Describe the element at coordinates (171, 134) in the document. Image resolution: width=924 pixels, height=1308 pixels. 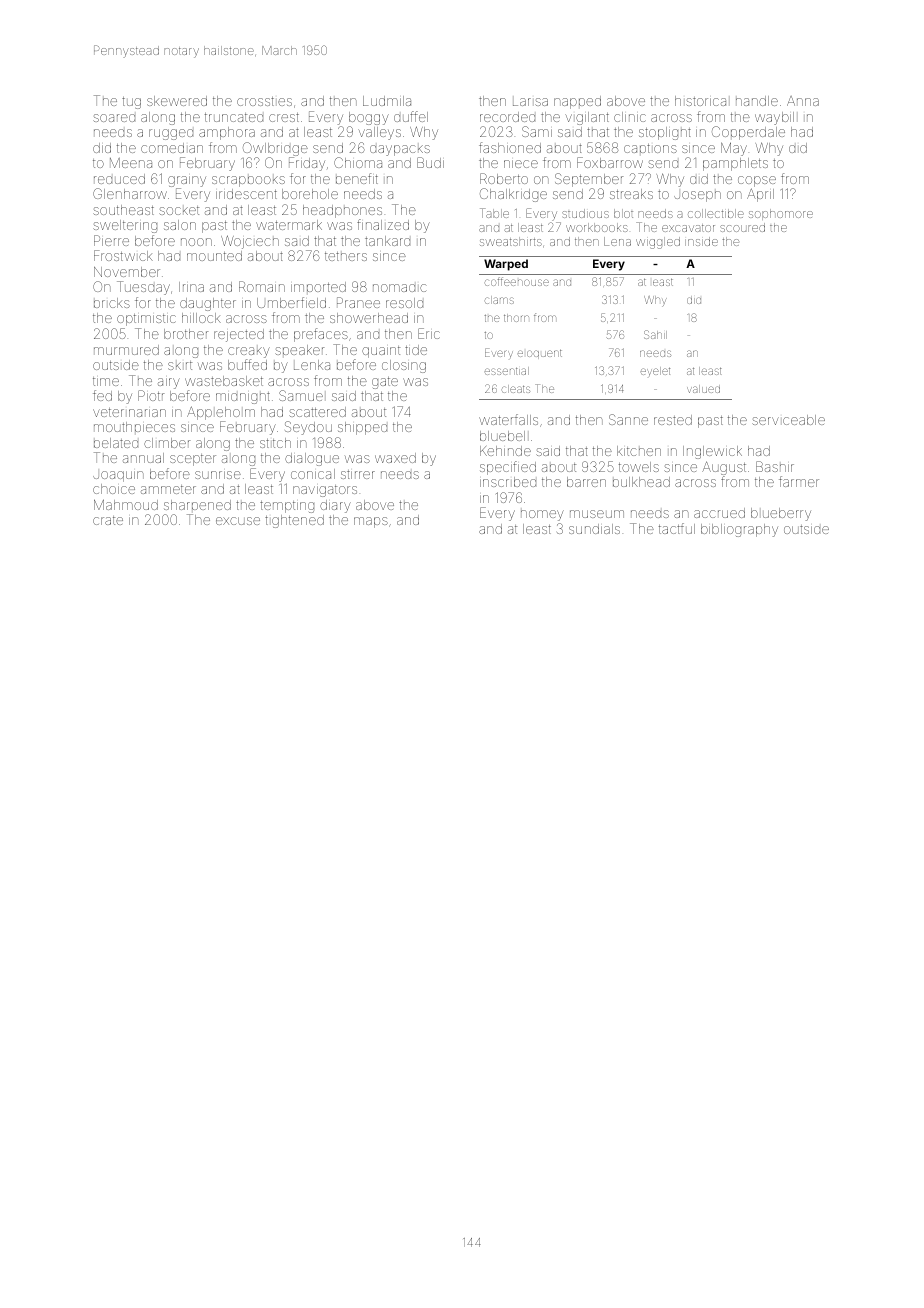
I see `rugged` at that location.
